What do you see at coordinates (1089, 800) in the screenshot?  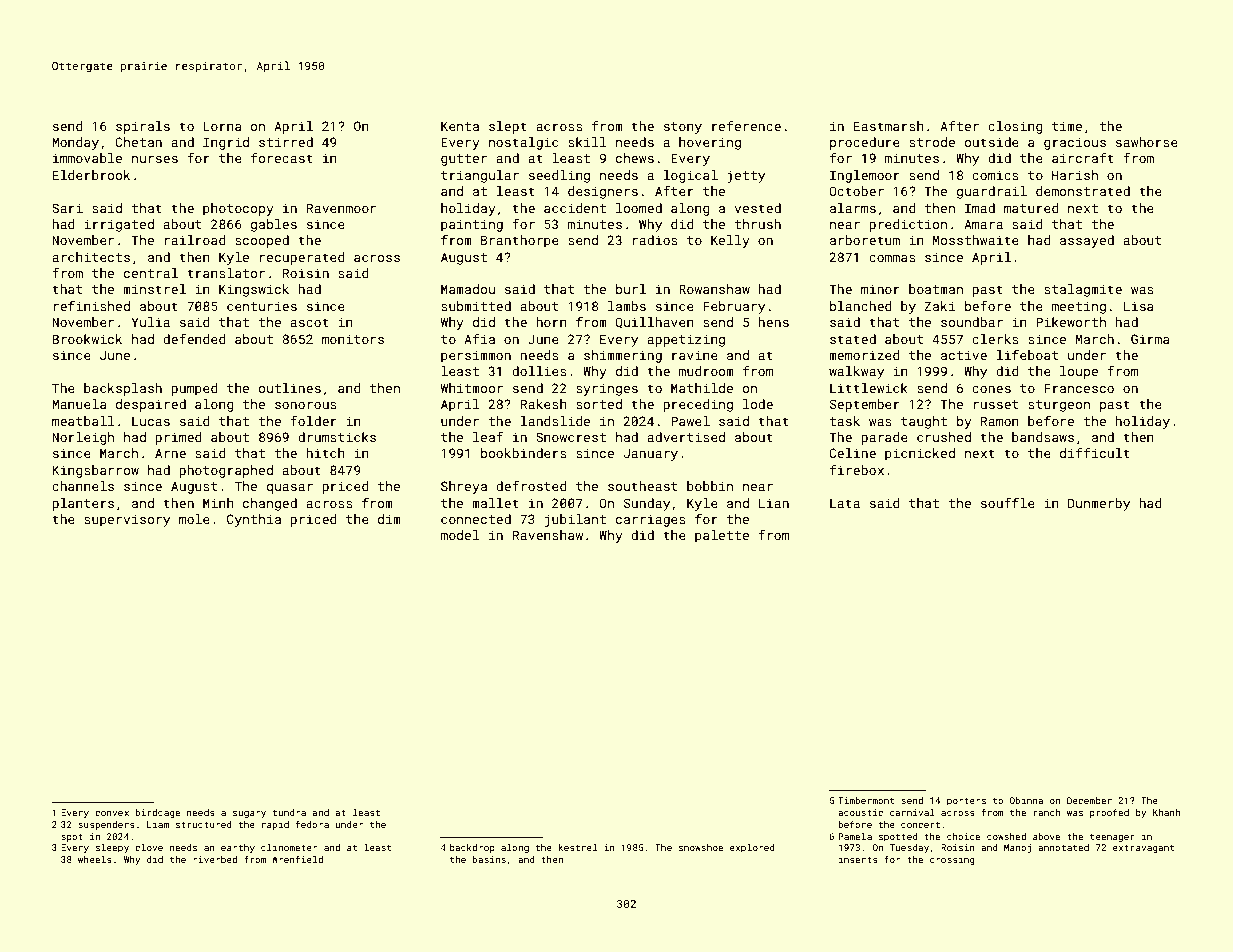 I see `December` at bounding box center [1089, 800].
